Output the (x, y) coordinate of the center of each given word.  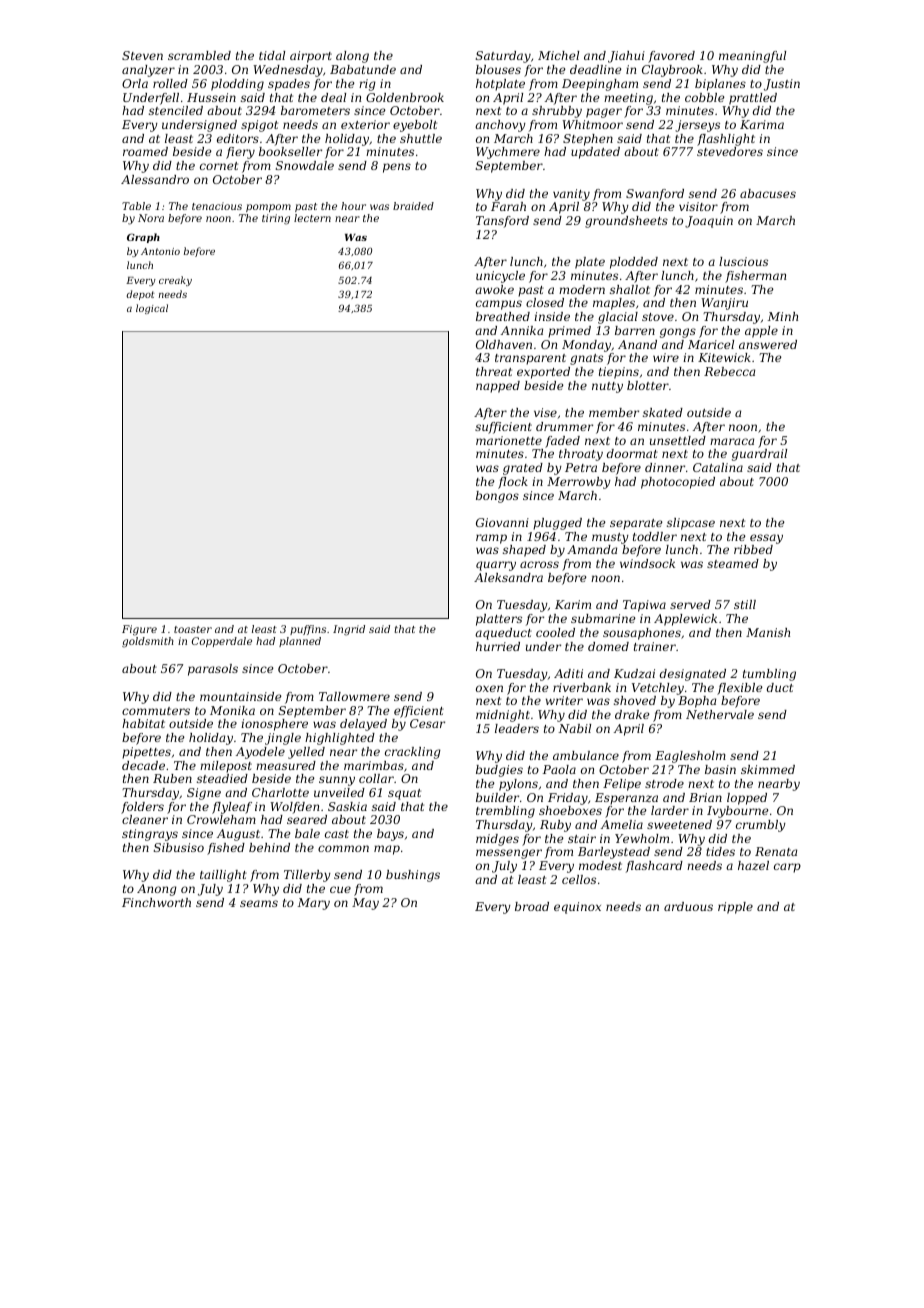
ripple (735, 908)
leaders (517, 728)
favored (671, 57)
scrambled (199, 55)
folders (142, 808)
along (352, 57)
